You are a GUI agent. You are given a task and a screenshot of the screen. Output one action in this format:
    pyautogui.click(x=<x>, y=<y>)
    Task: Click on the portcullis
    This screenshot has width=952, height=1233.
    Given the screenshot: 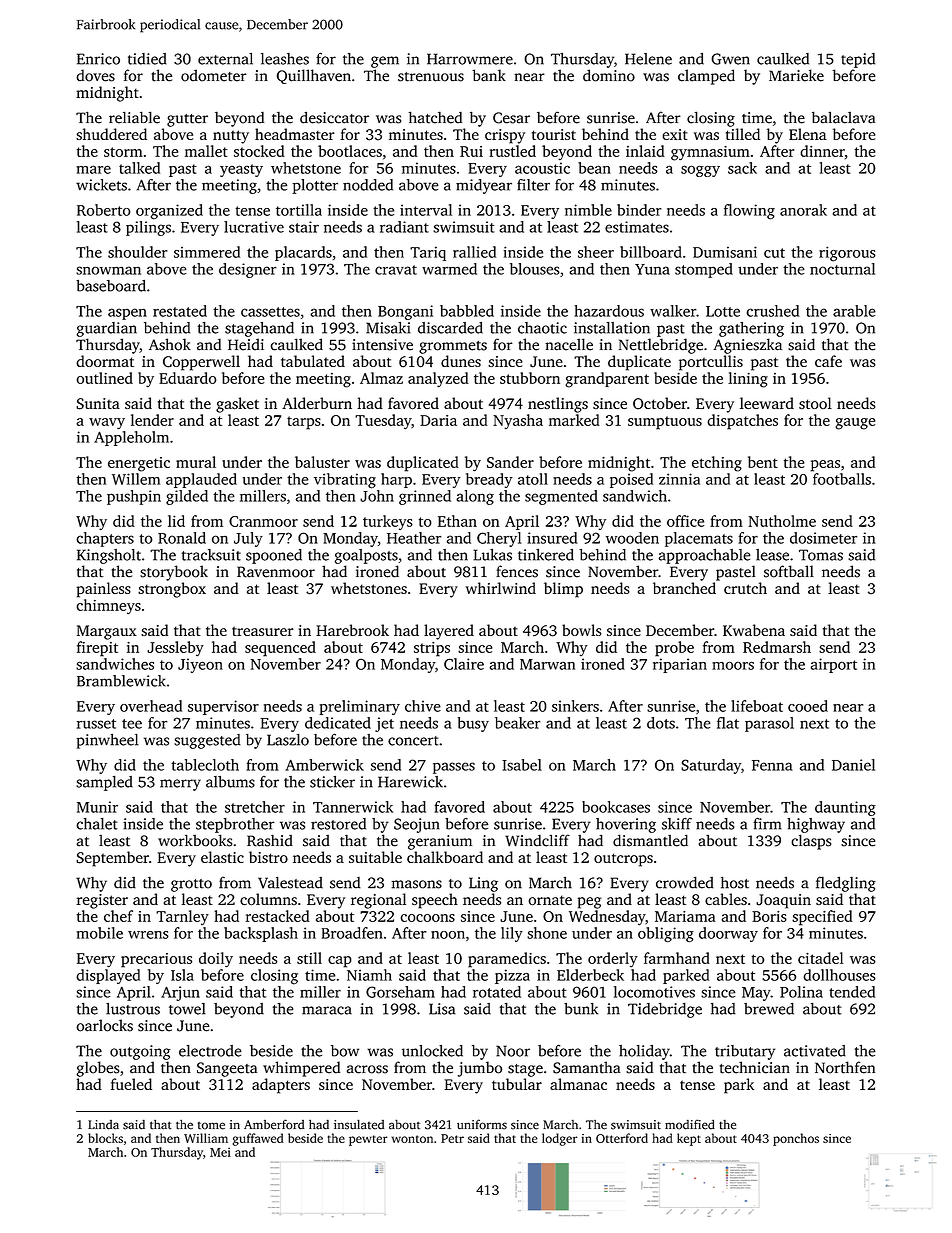 What is the action you would take?
    pyautogui.click(x=711, y=363)
